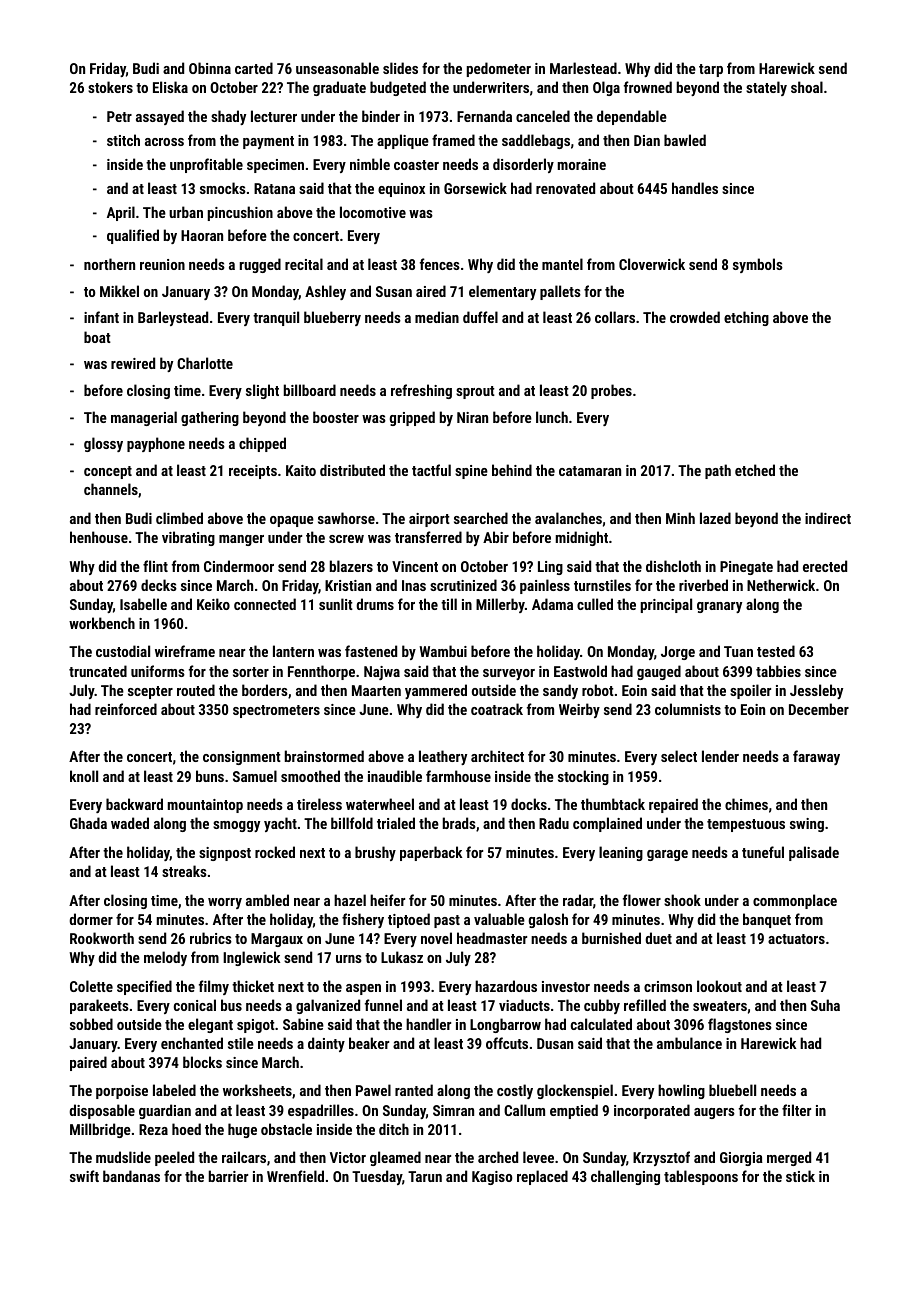 The width and height of the screenshot is (924, 1308). I want to click on northern, so click(109, 264).
